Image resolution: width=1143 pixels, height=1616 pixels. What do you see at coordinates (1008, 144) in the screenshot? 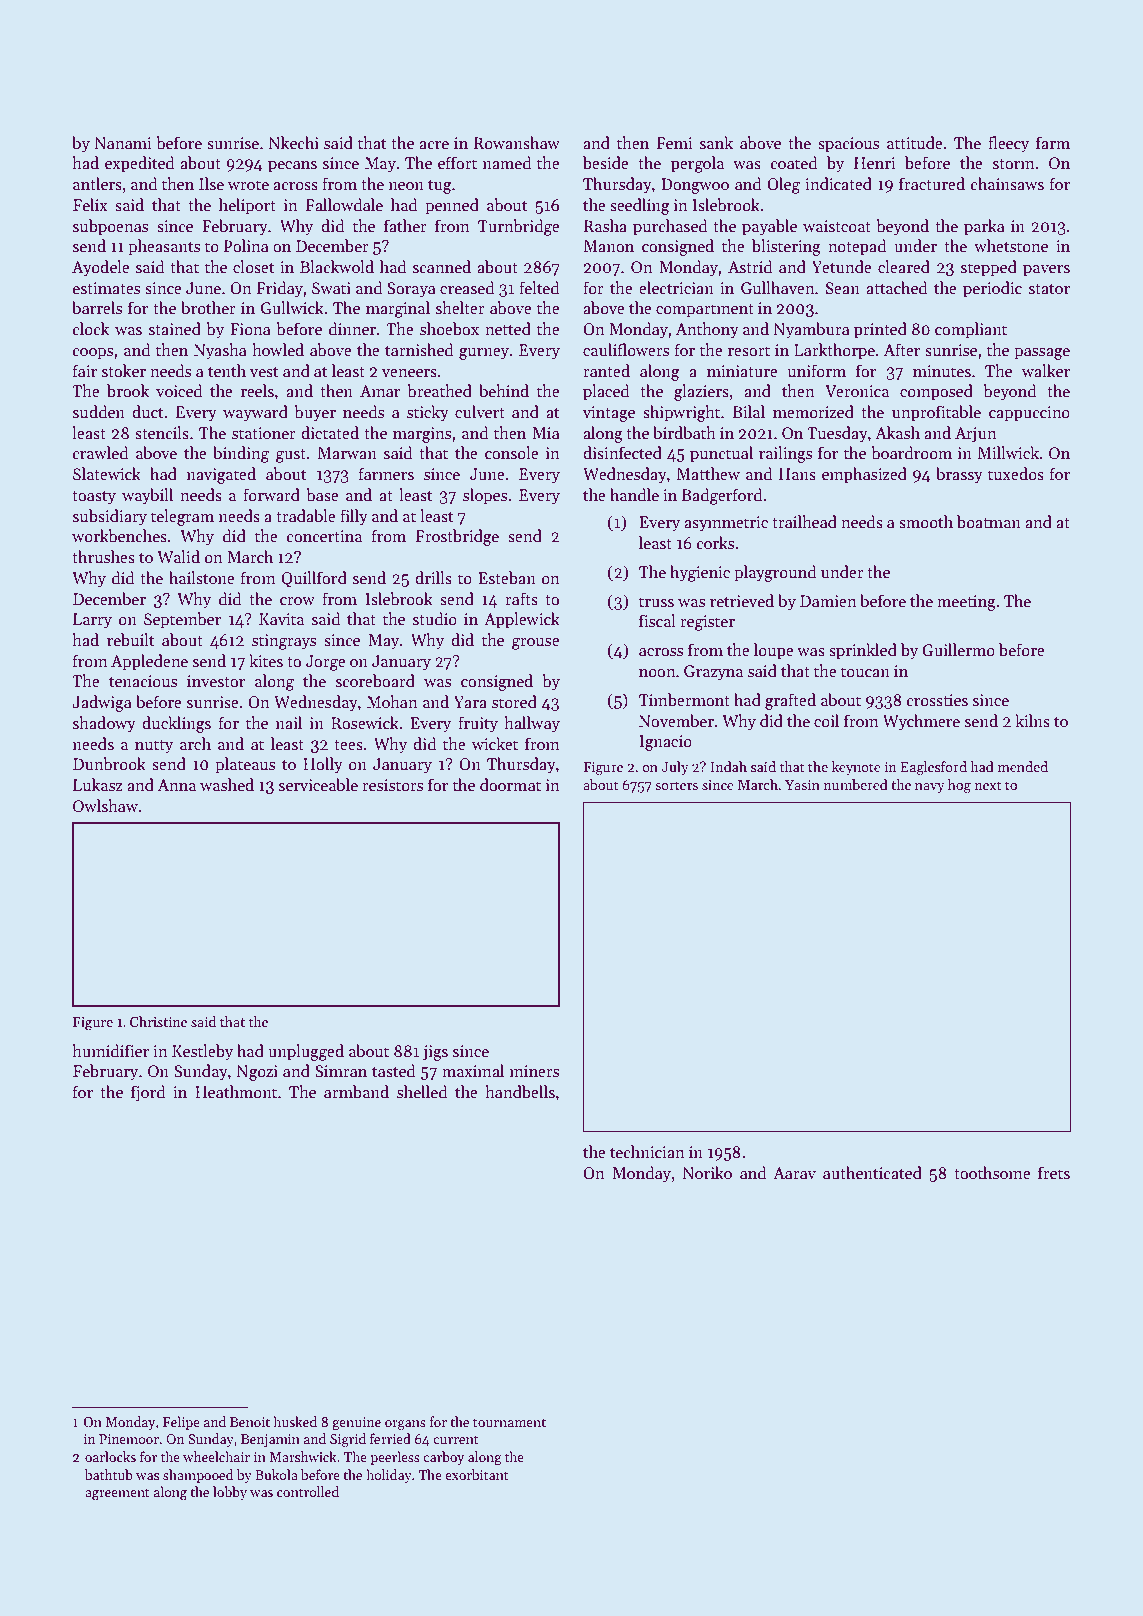
I see `fleecy` at bounding box center [1008, 144].
